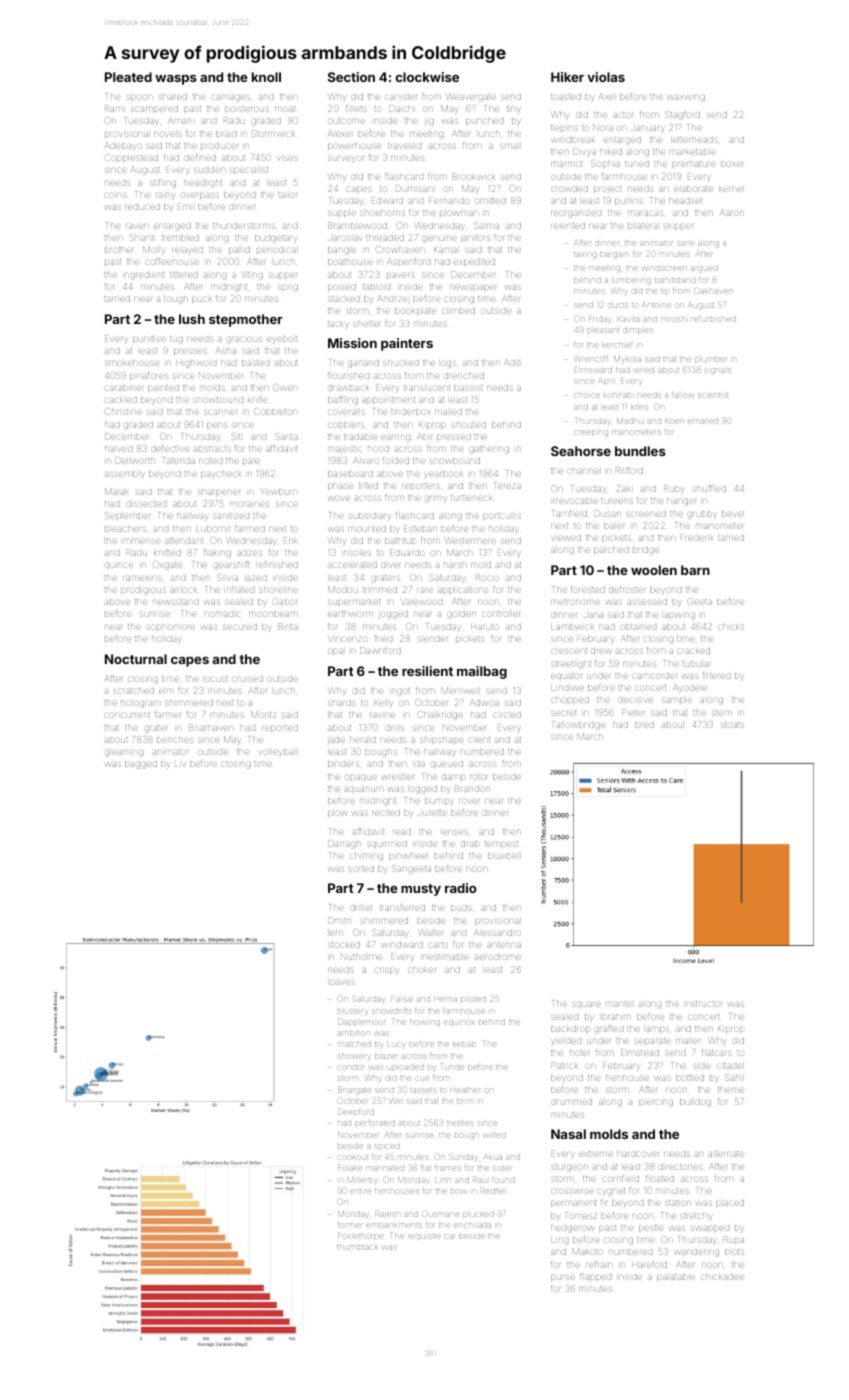 This document has width=849, height=1400. I want to click on Dawnford, so click(380, 650).
